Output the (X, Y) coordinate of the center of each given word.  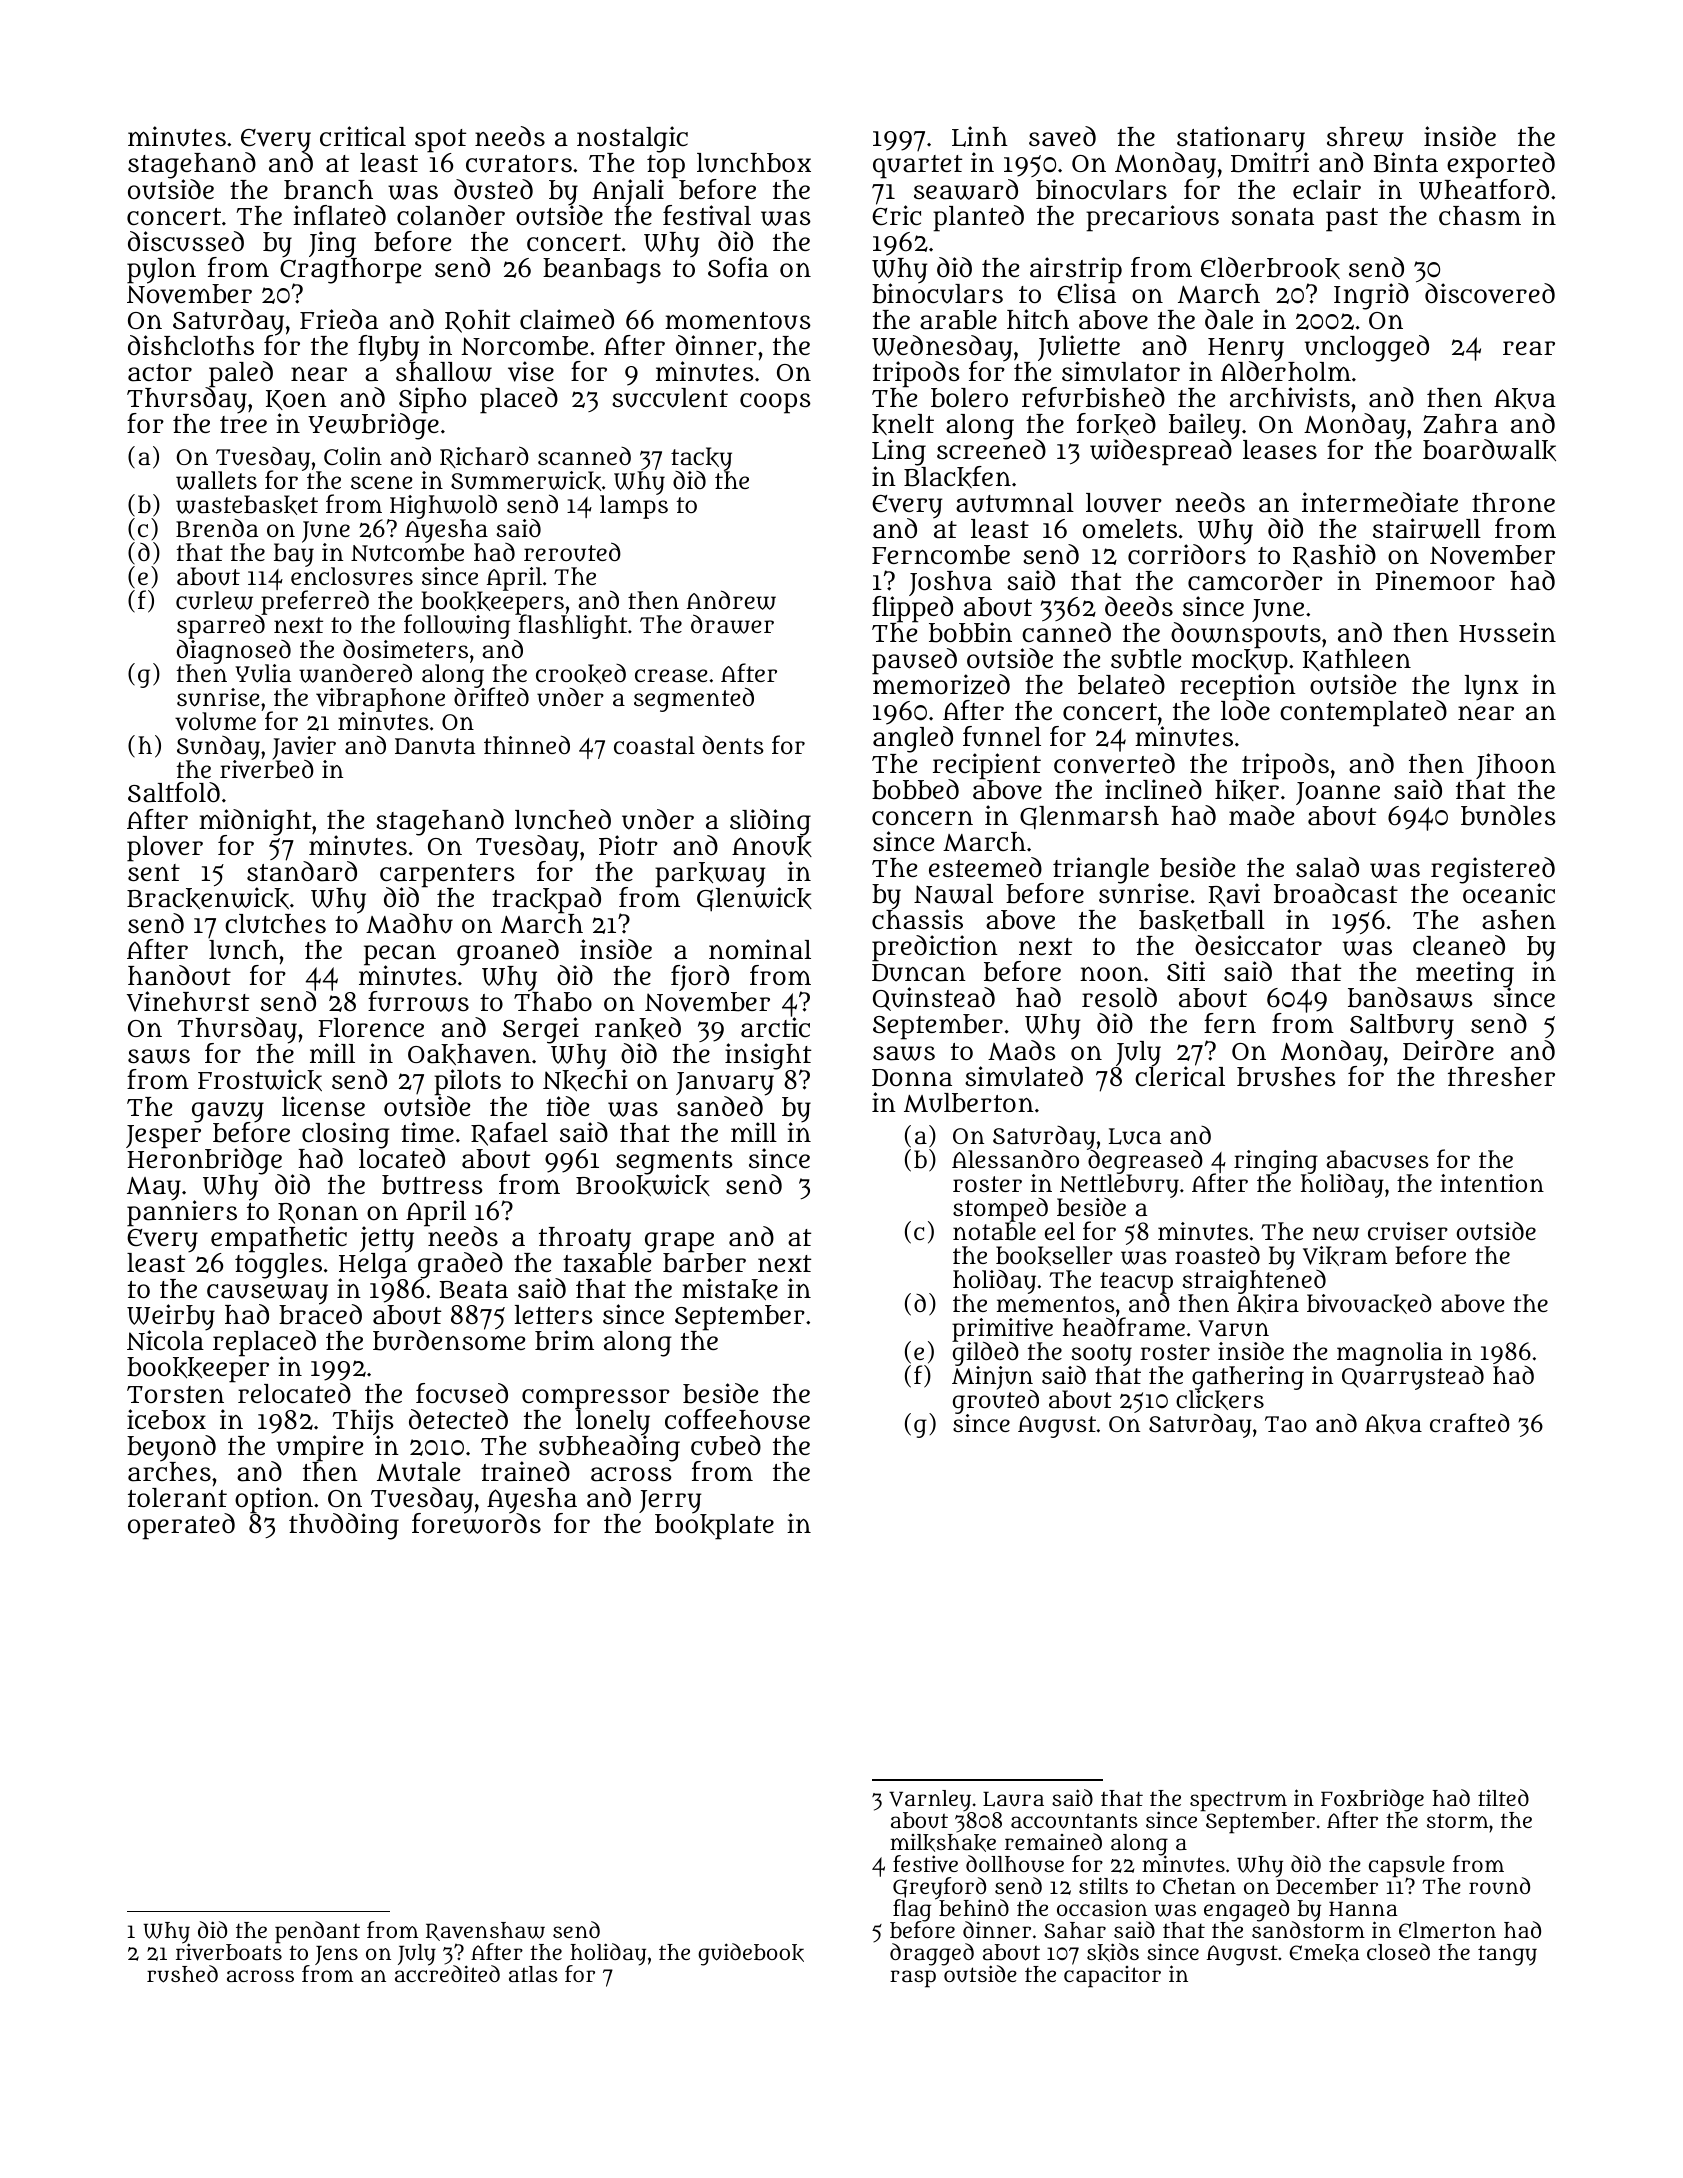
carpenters (447, 875)
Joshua (950, 584)
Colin (353, 456)
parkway (710, 875)
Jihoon (1516, 766)
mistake (730, 1289)
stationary (1240, 139)
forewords (476, 1524)
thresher (1501, 1076)
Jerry (670, 1502)
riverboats (229, 1952)
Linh (980, 136)
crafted (1470, 1423)
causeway (267, 1294)
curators (519, 164)
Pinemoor (1435, 580)
